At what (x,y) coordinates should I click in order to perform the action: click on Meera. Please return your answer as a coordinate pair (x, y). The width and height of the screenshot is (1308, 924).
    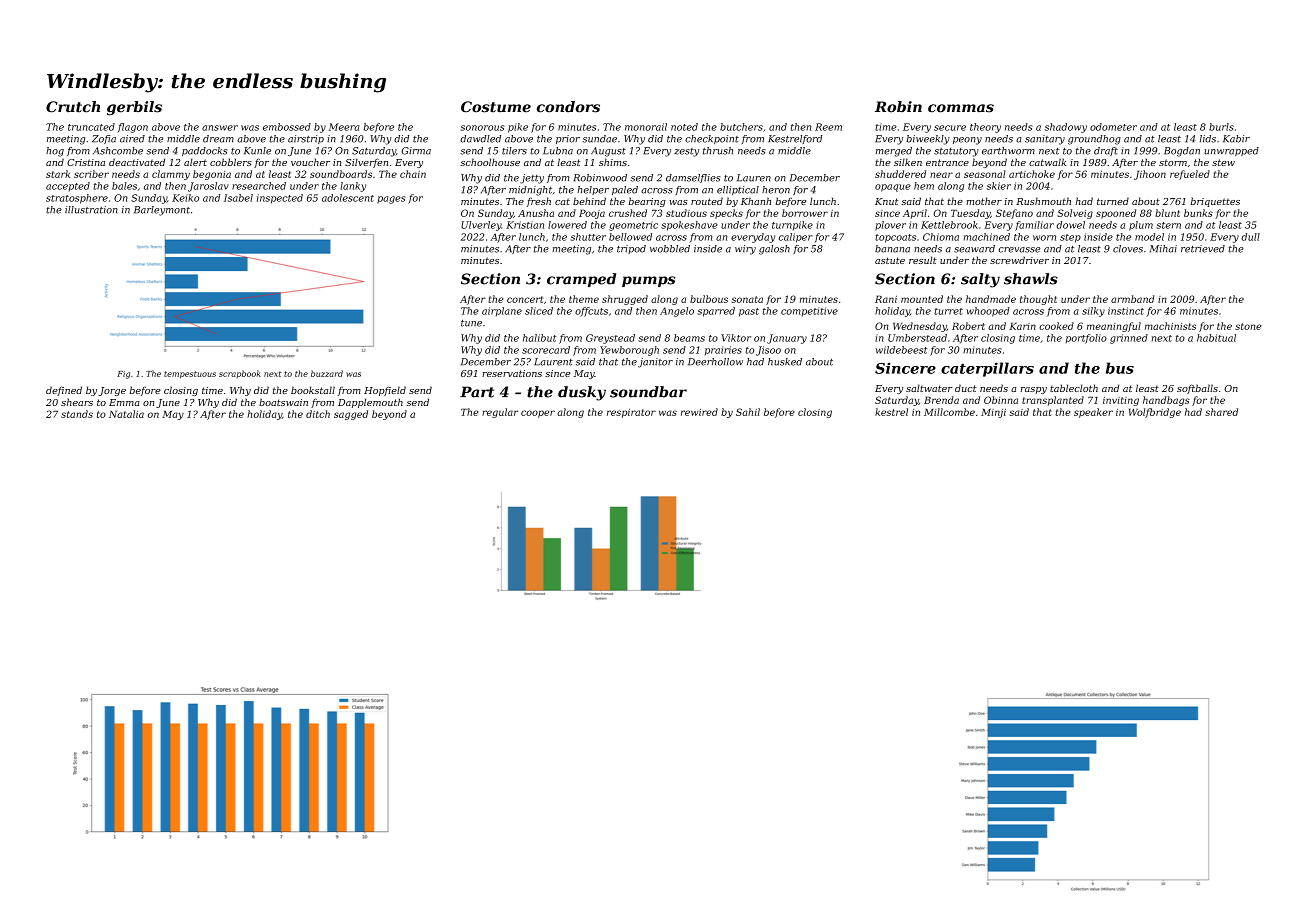
    Looking at the image, I should click on (343, 127).
